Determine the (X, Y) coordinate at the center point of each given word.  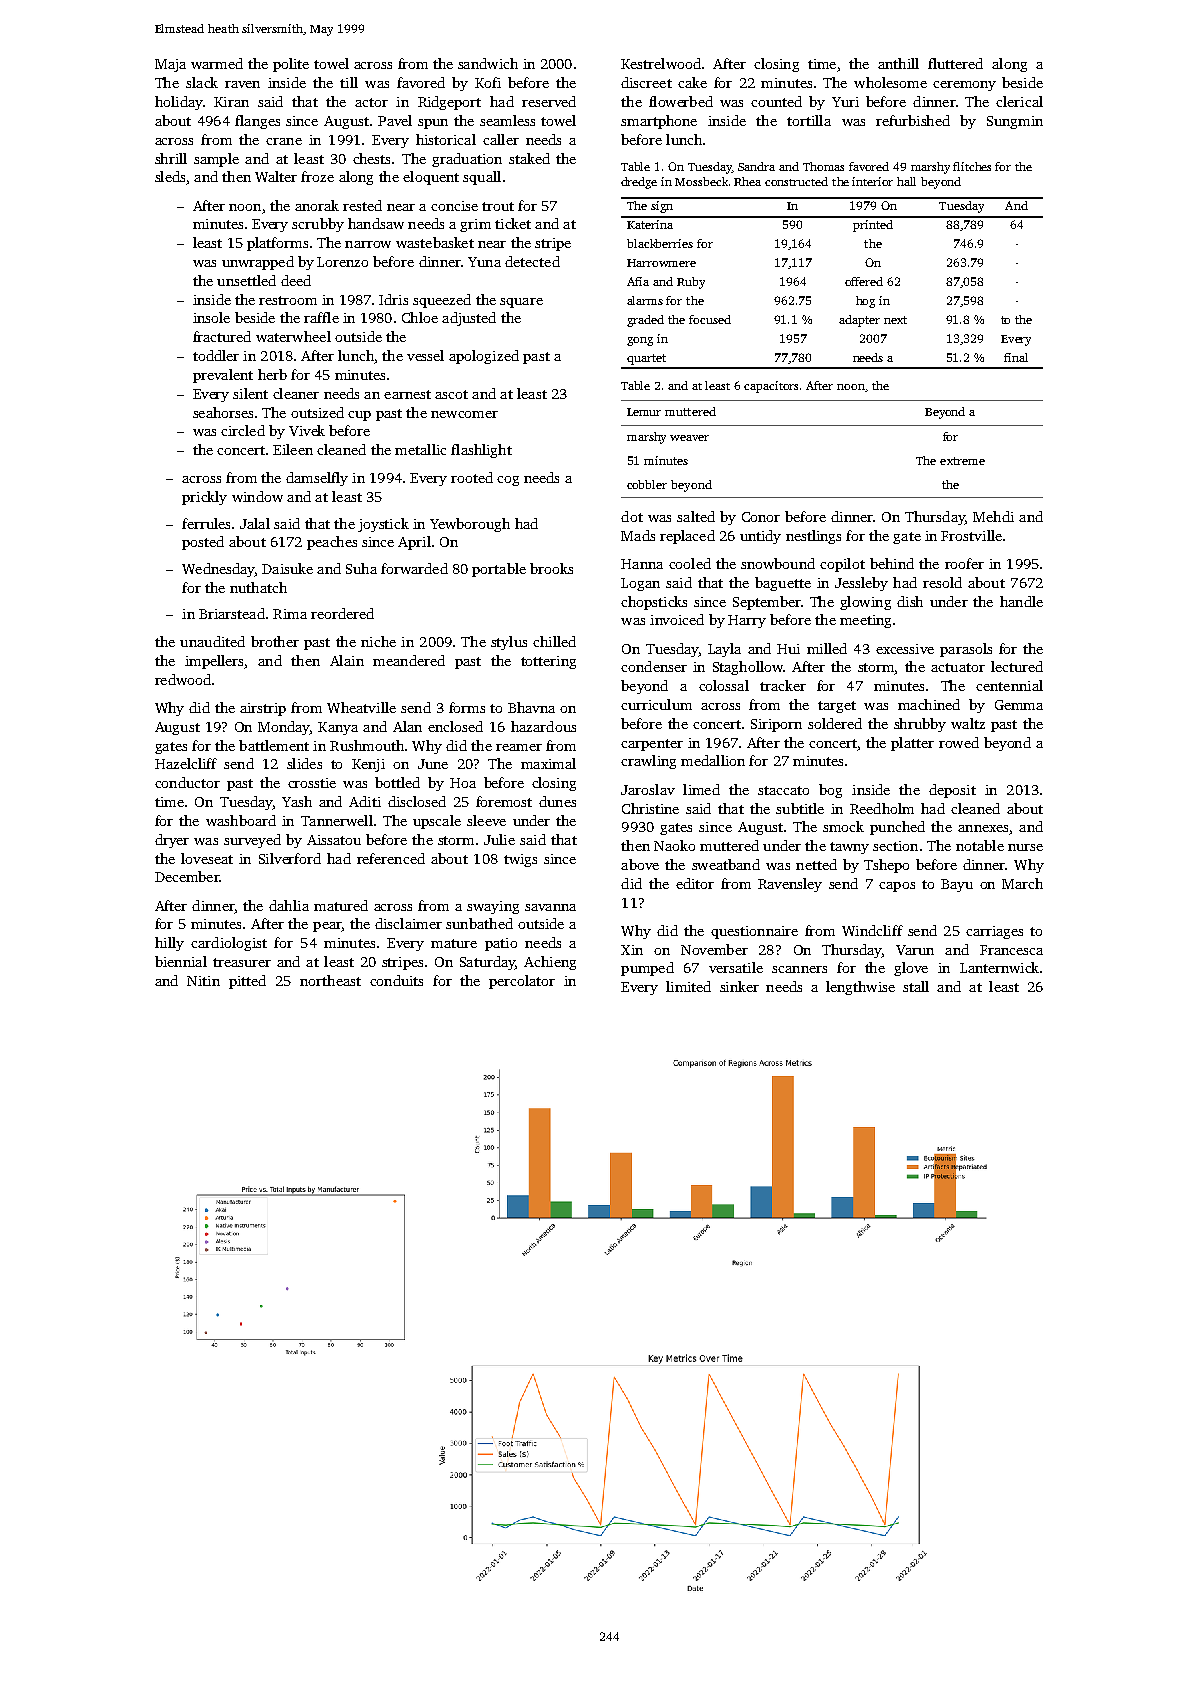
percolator (522, 982)
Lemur (644, 412)
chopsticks (654, 603)
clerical (1019, 101)
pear (327, 927)
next (895, 320)
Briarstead (232, 613)
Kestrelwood (661, 63)
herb (272, 374)
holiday (179, 103)
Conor (761, 517)
